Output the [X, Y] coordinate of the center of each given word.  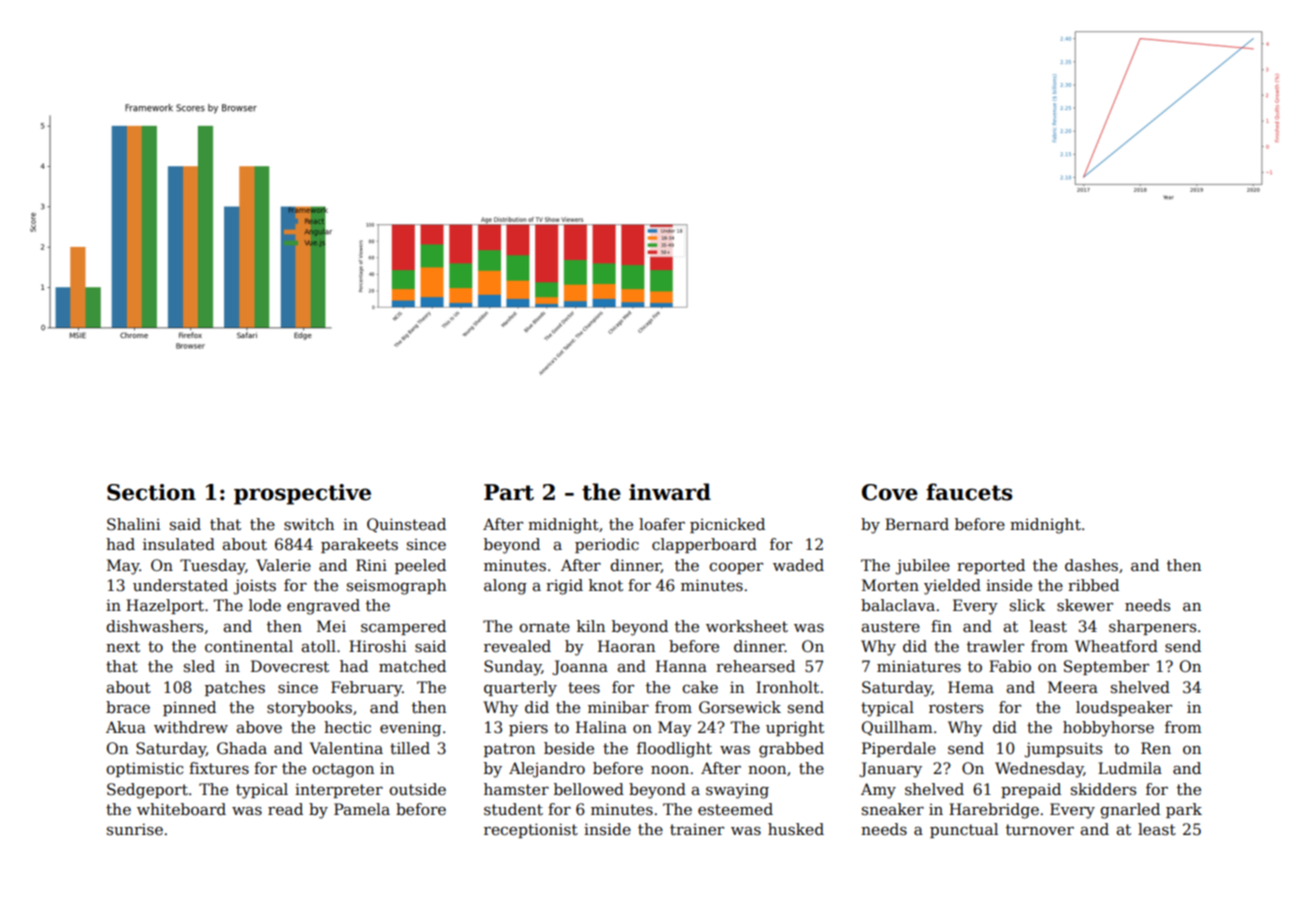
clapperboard [704, 545]
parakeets [359, 545]
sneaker [893, 809]
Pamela [362, 809]
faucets [969, 492]
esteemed [735, 809]
